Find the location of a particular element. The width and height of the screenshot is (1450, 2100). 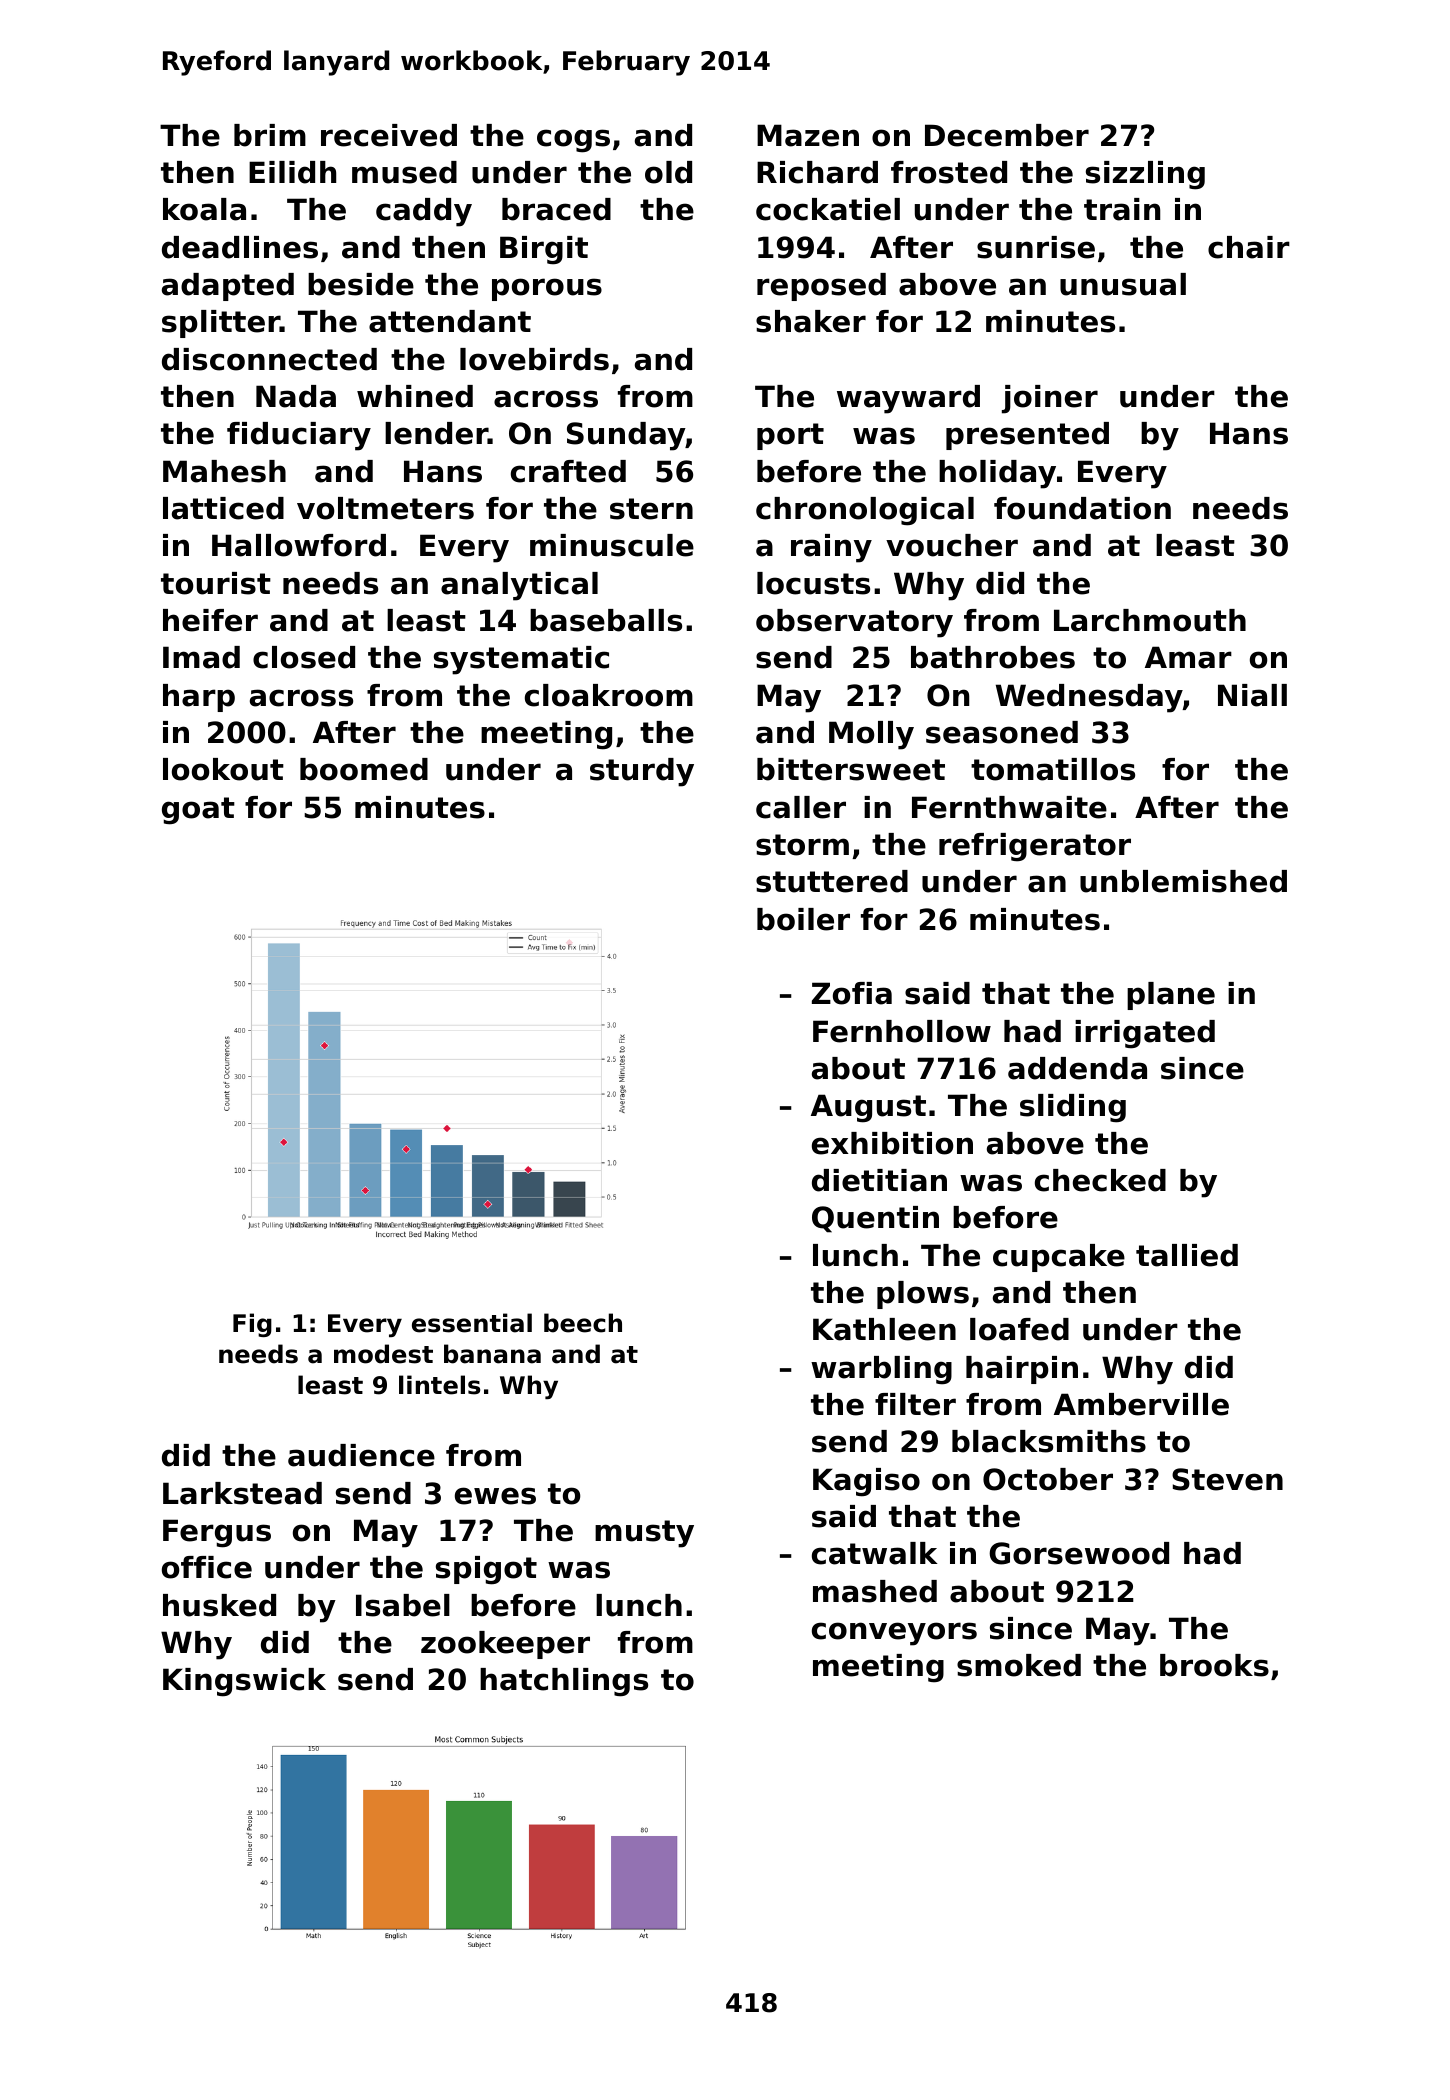

unblemished is located at coordinates (1183, 881).
